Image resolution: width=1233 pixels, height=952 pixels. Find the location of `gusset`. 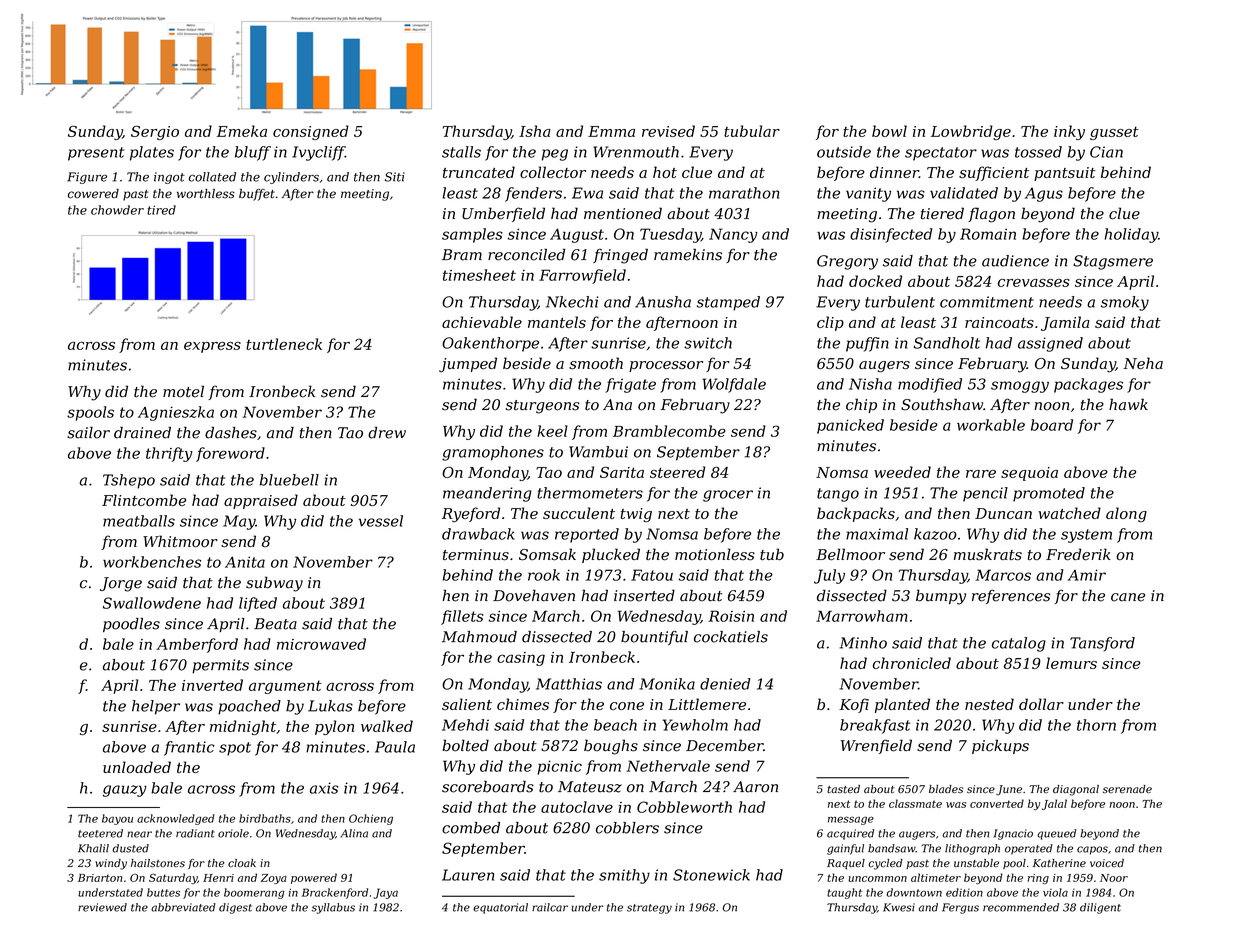

gusset is located at coordinates (1114, 133).
